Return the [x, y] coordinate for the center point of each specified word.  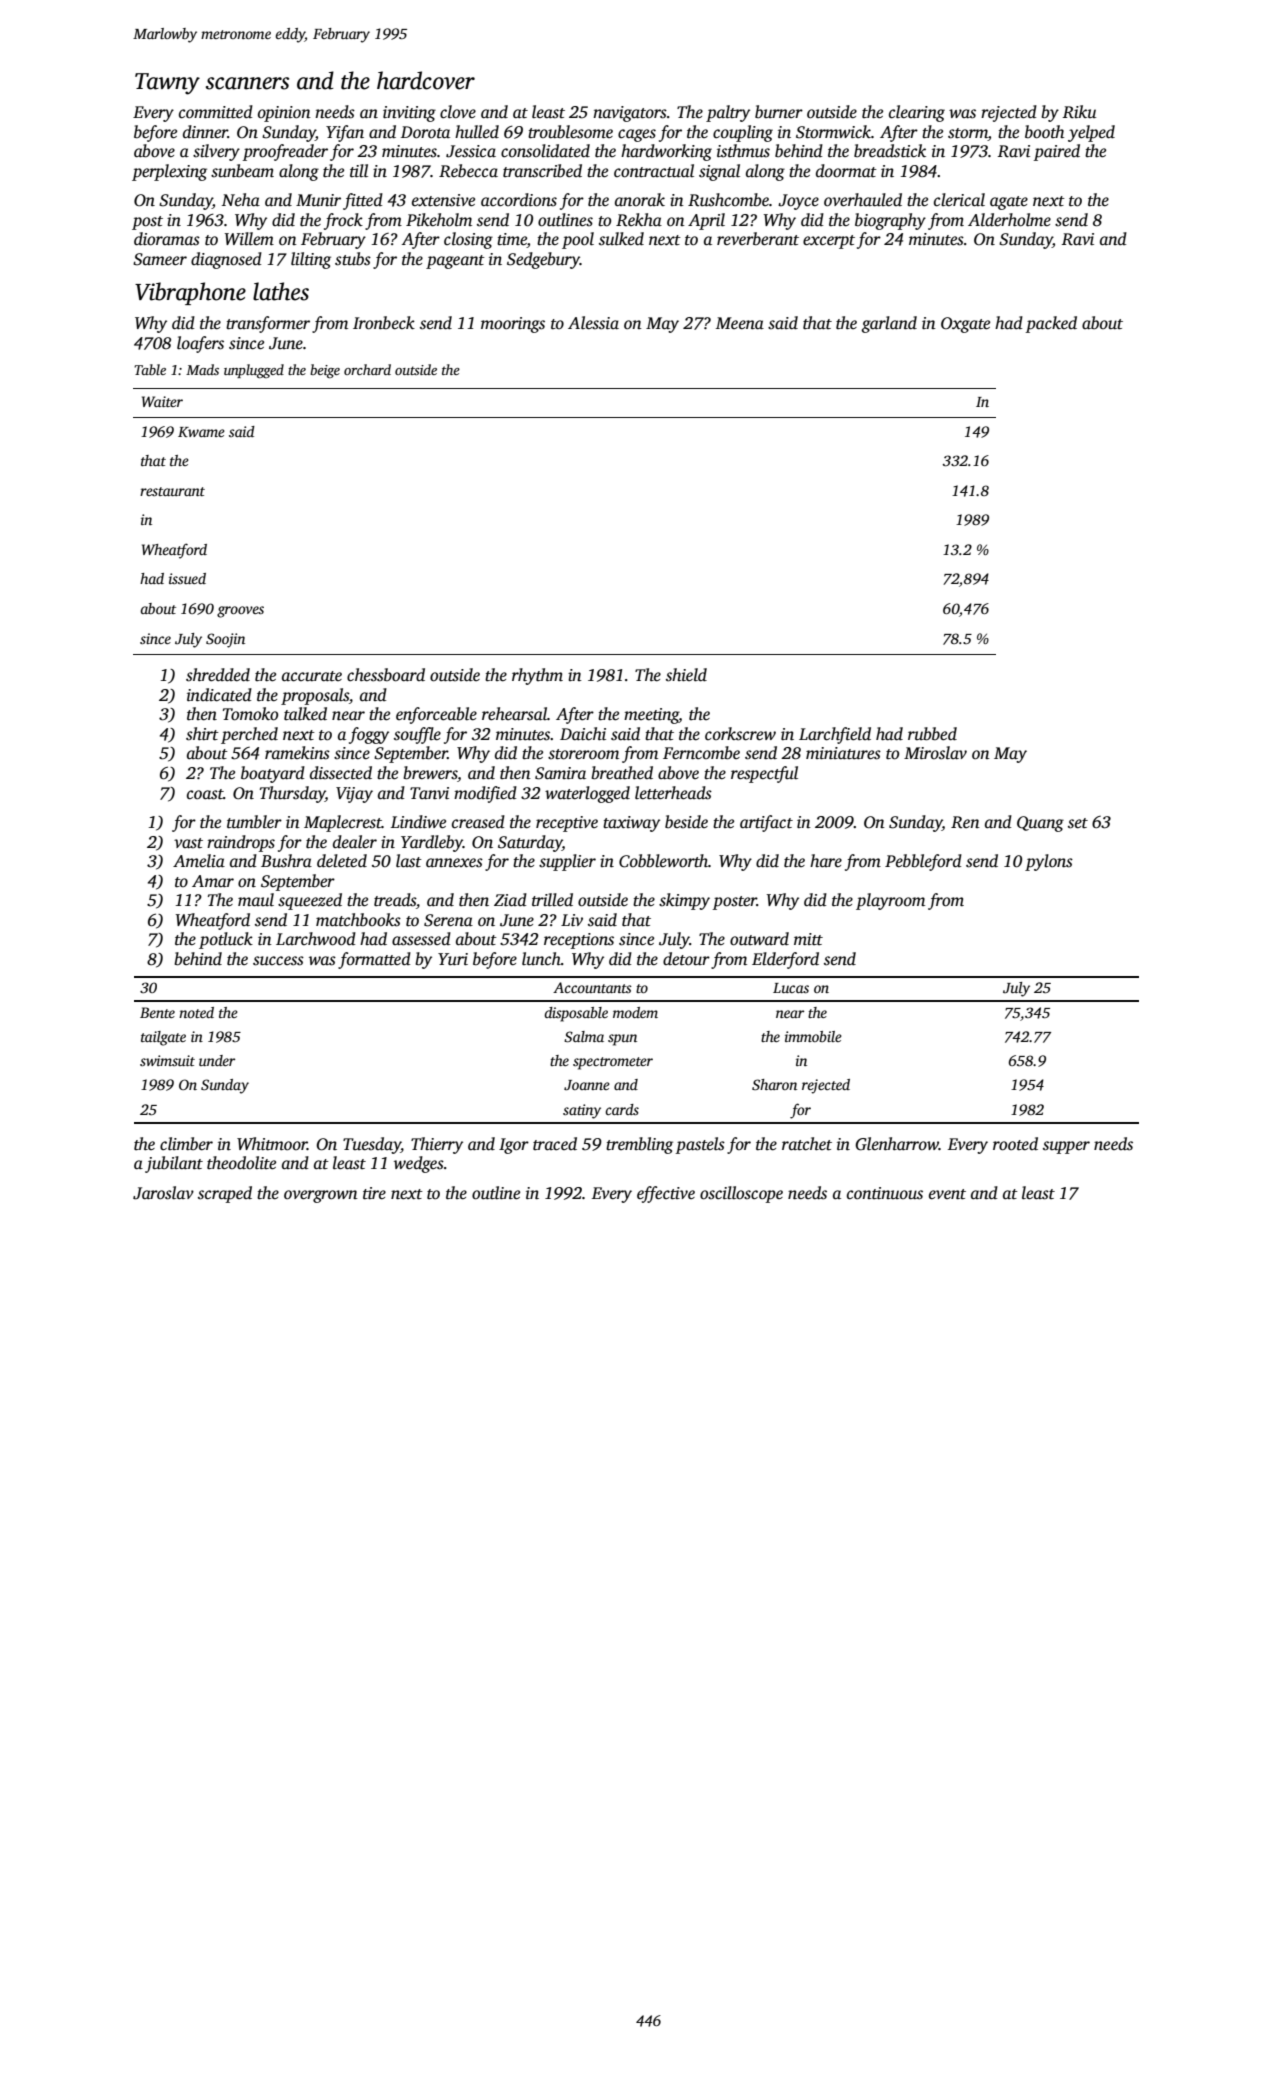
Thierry [437, 1145]
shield [686, 675]
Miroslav [935, 753]
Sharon [774, 1084]
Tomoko [250, 714]
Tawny [167, 84]
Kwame [201, 432]
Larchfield [835, 735]
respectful [764, 774]
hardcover [426, 80]
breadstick [890, 151]
